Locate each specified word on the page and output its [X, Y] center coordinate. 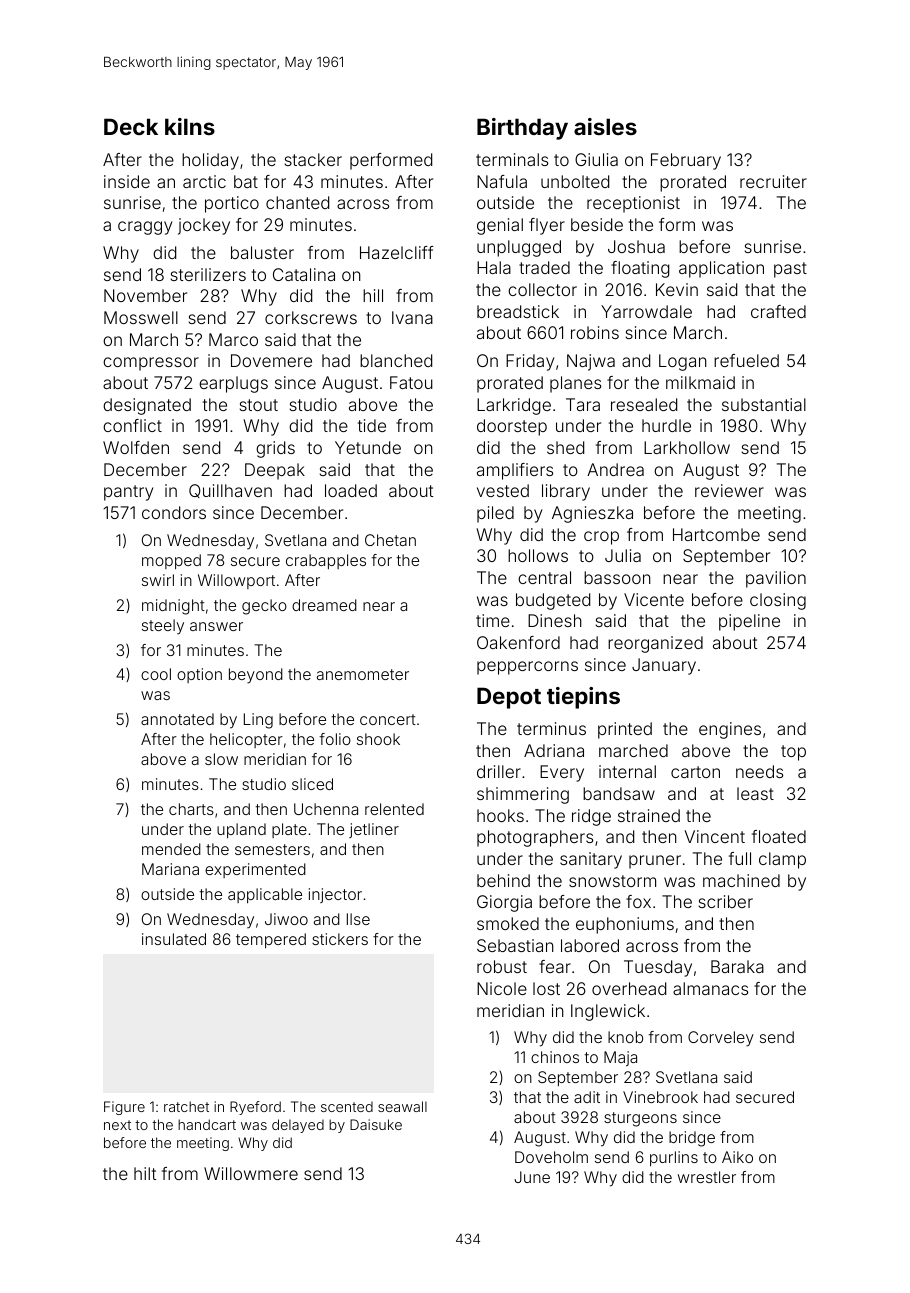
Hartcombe [716, 534]
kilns [190, 126]
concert [388, 719]
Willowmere [251, 1173]
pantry [128, 493]
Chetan [390, 540]
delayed [298, 1126]
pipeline [749, 622]
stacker [313, 159]
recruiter [773, 181]
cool [156, 674]
